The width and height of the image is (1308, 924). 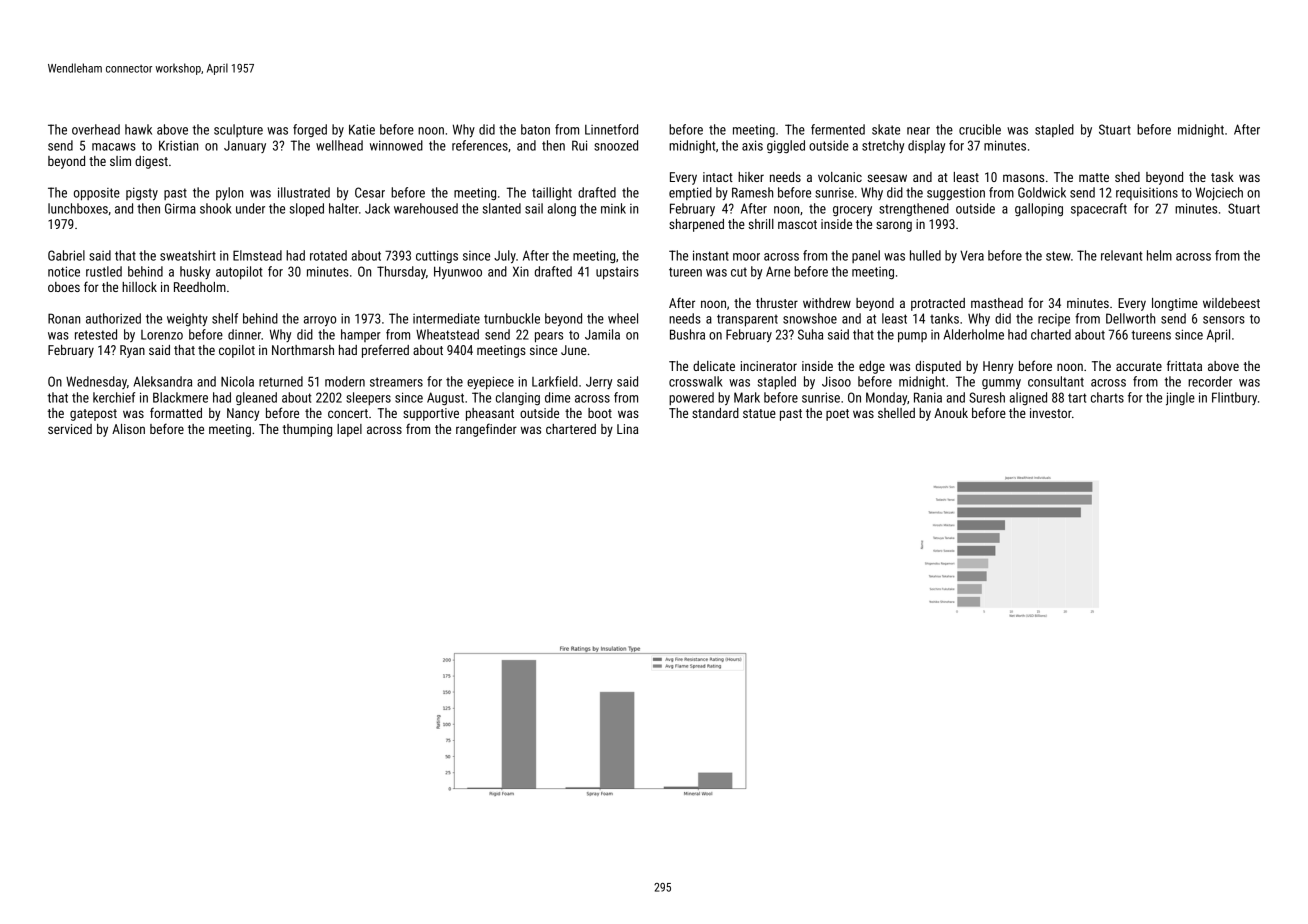 I want to click on references, so click(x=480, y=145).
